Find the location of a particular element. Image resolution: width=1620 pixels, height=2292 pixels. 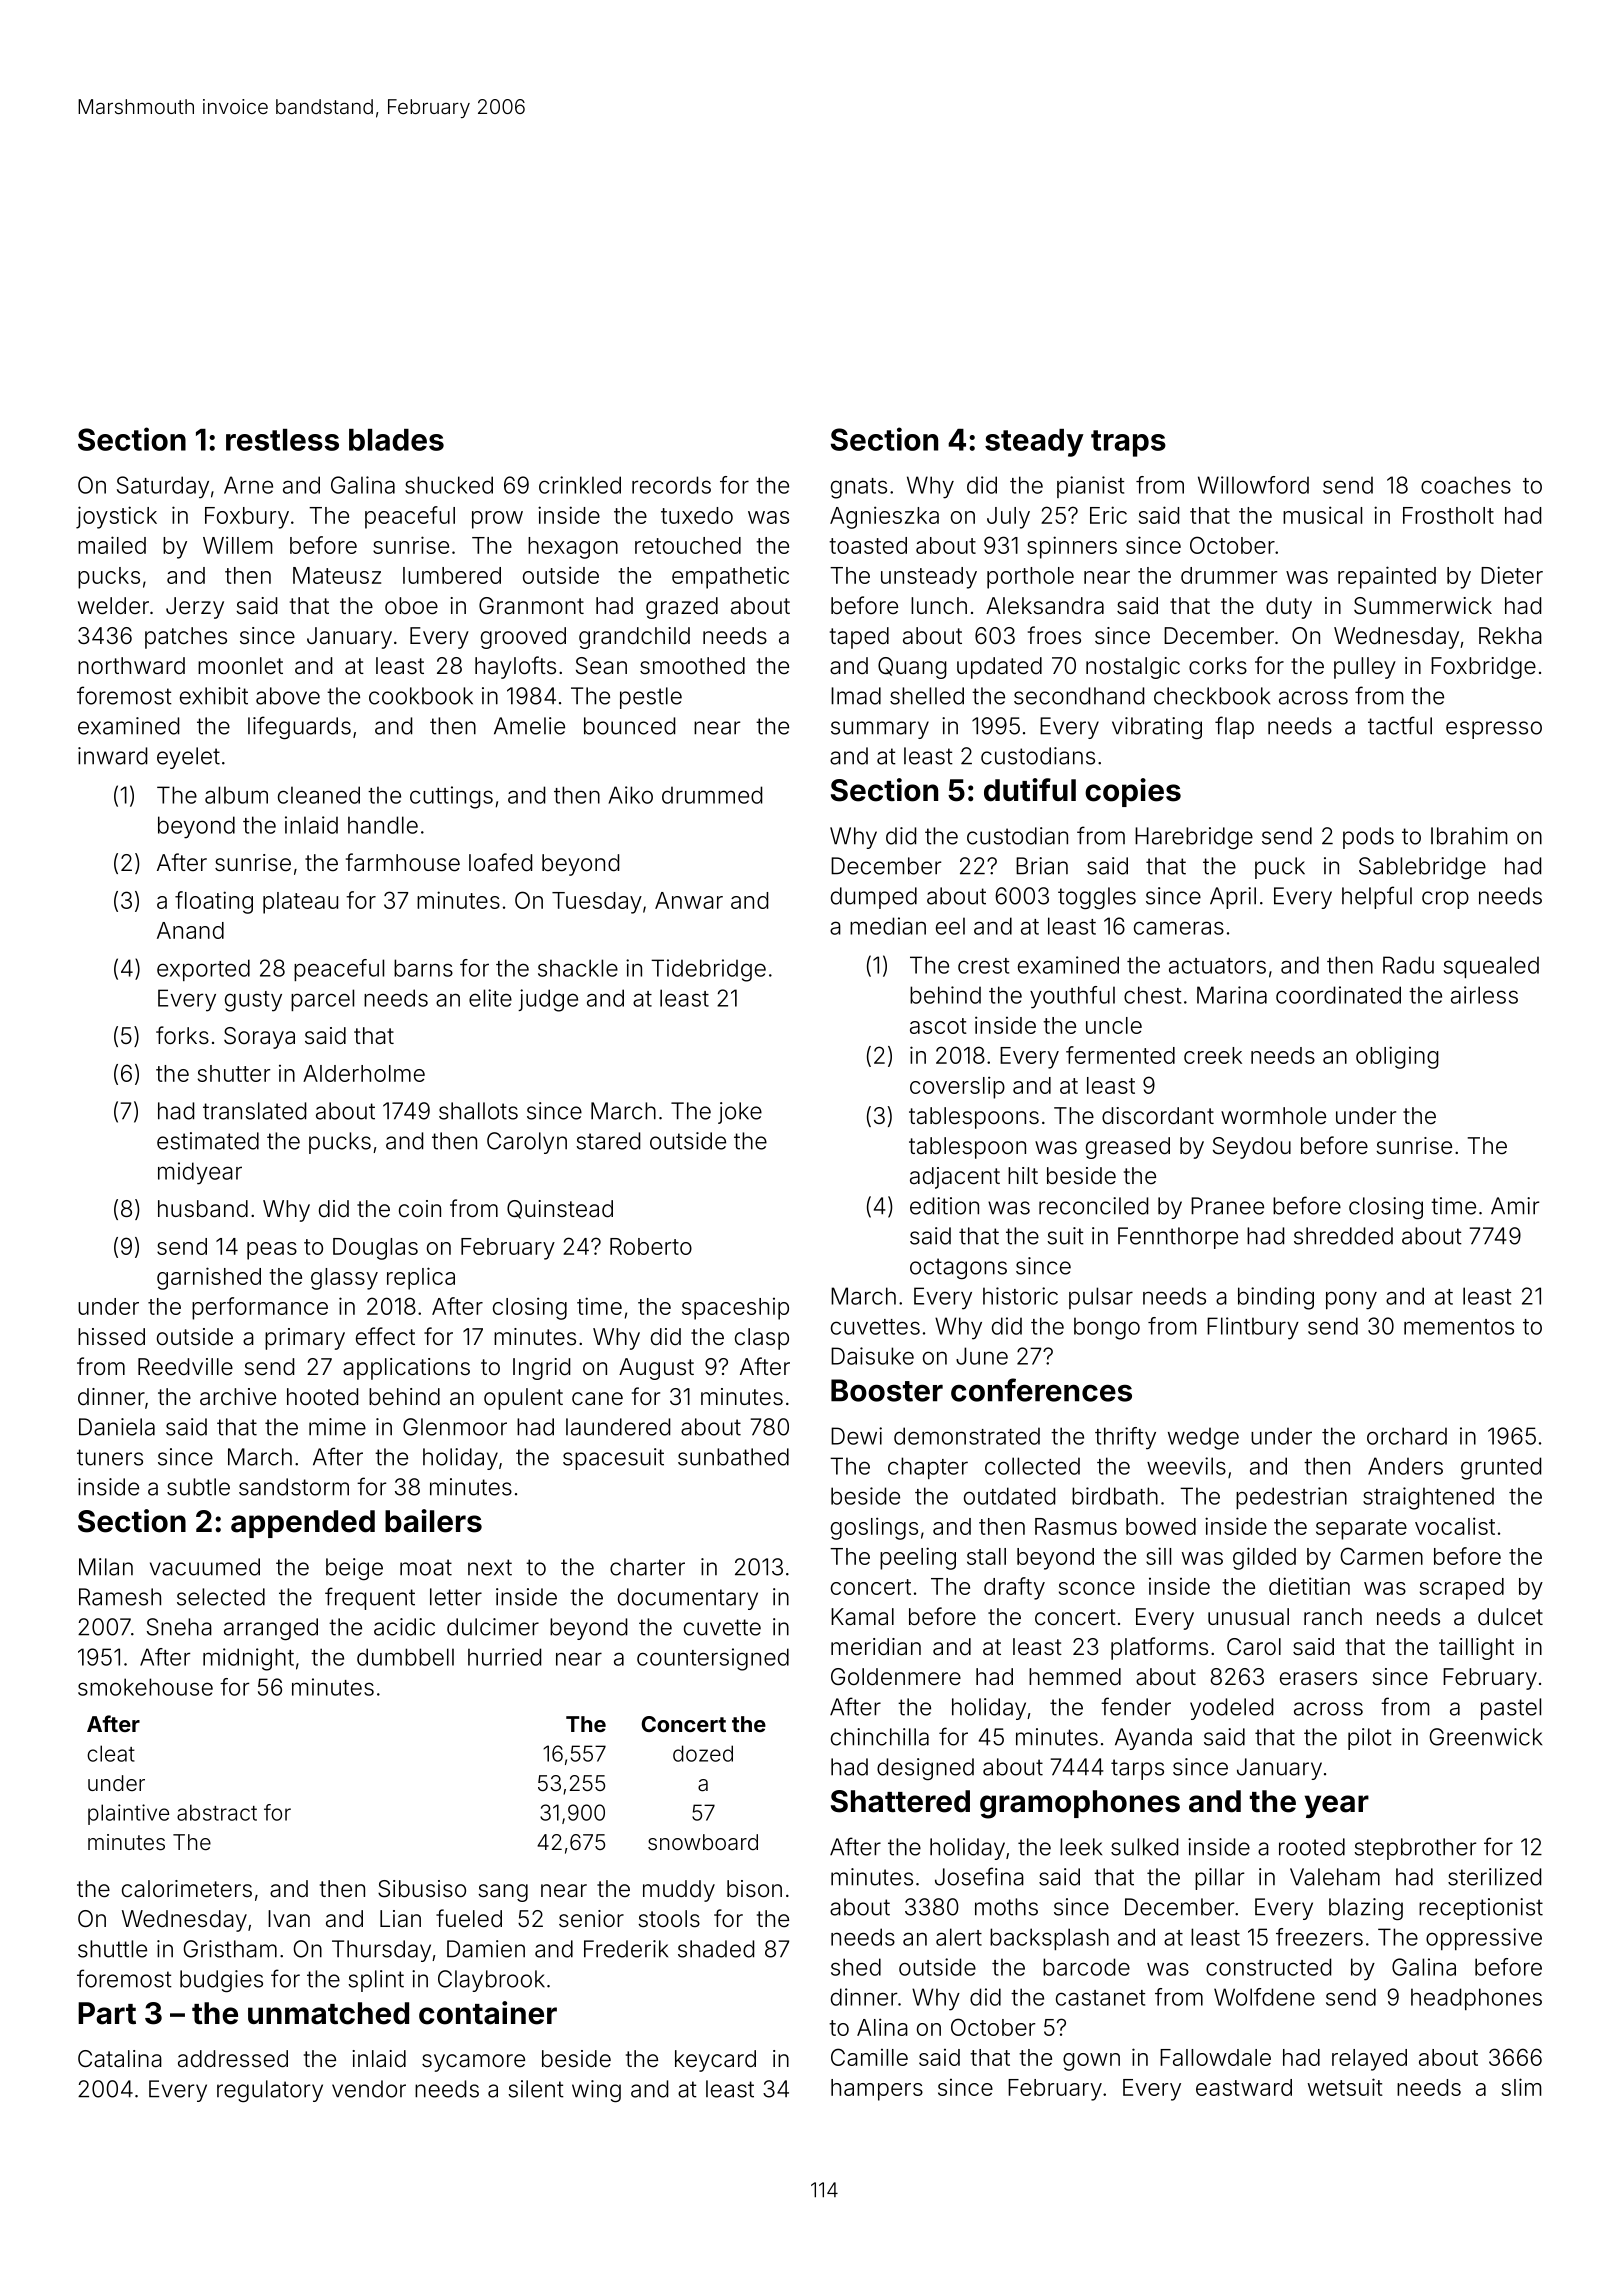

Marina is located at coordinates (1232, 995).
